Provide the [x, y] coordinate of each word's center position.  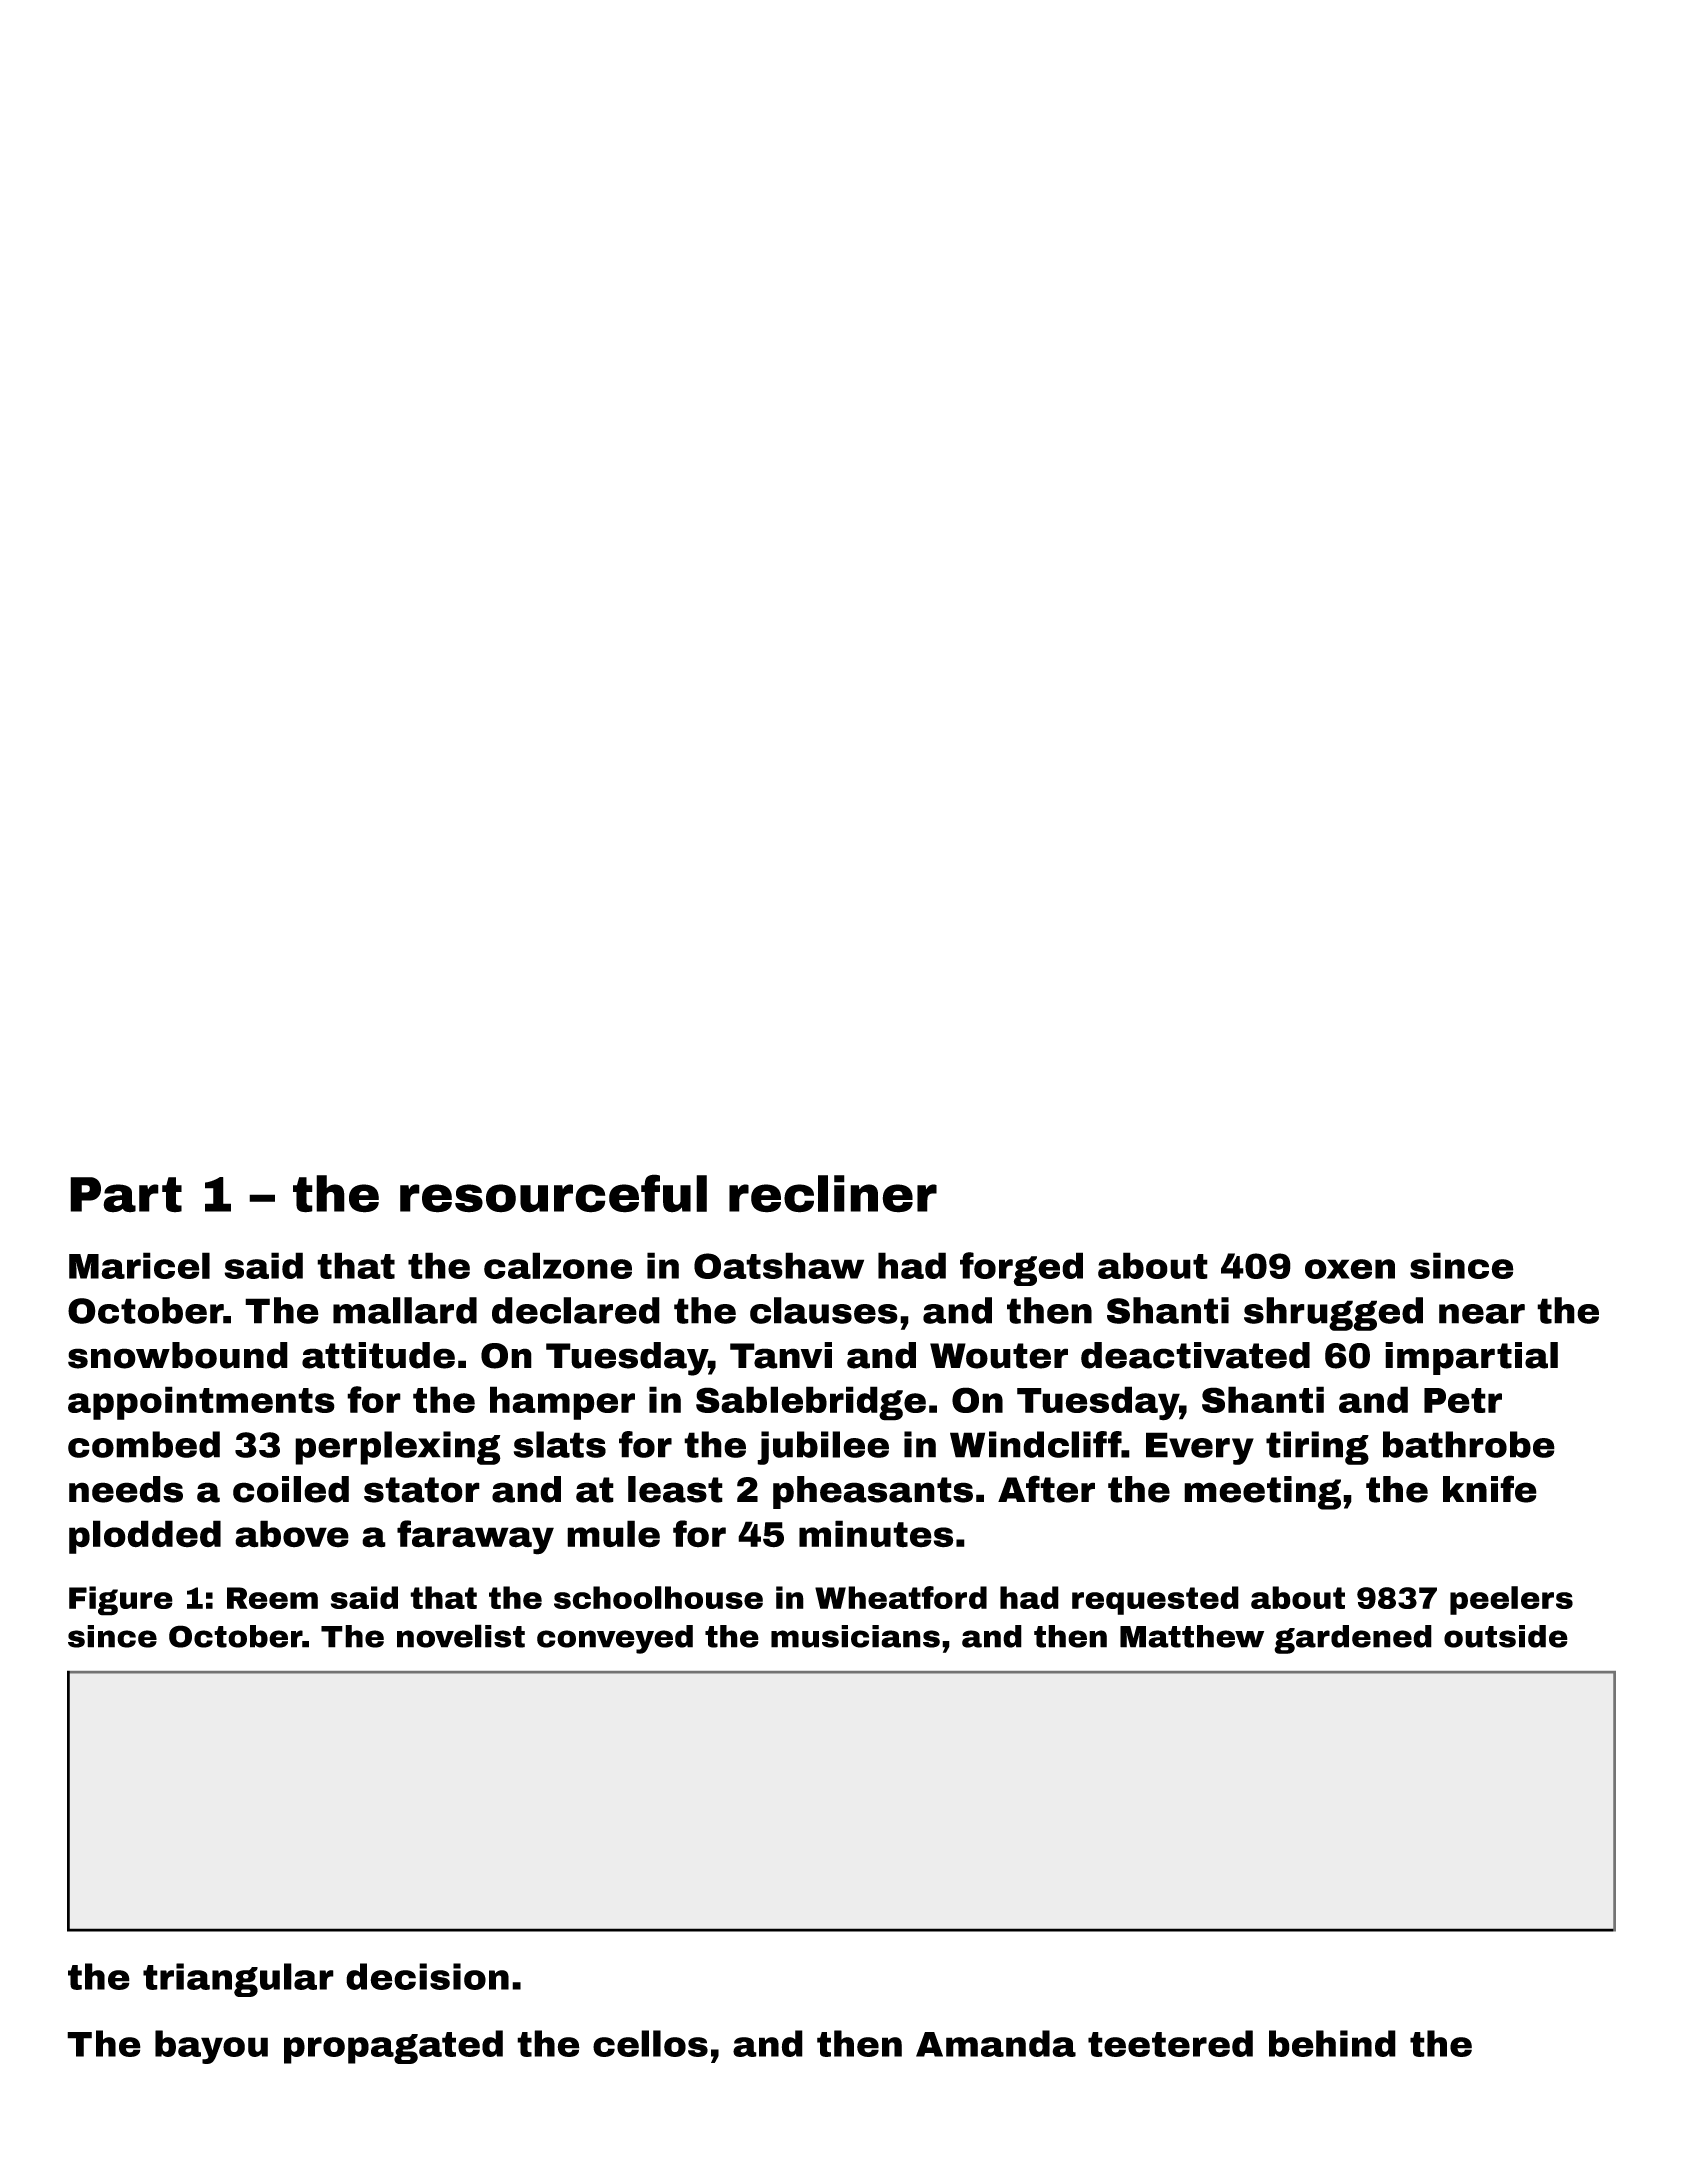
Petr [1463, 1400]
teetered [1170, 2043]
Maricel [139, 1265]
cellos [650, 2043]
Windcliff [1036, 1444]
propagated [393, 2047]
